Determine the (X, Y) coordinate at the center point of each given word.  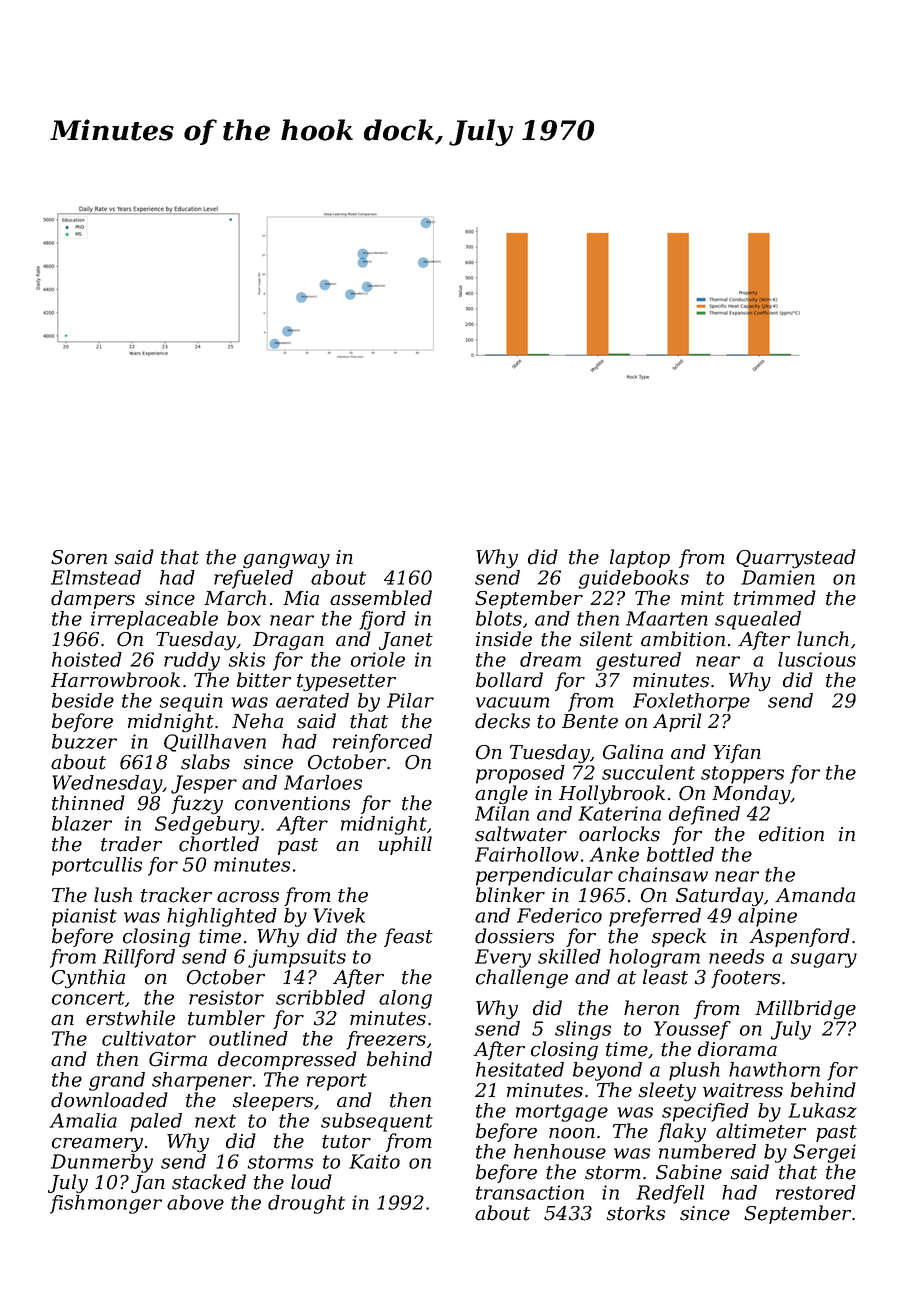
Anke (614, 854)
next (215, 1121)
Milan (502, 813)
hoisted (87, 659)
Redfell (670, 1194)
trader (131, 844)
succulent (648, 772)
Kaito (374, 1161)
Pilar (410, 700)
